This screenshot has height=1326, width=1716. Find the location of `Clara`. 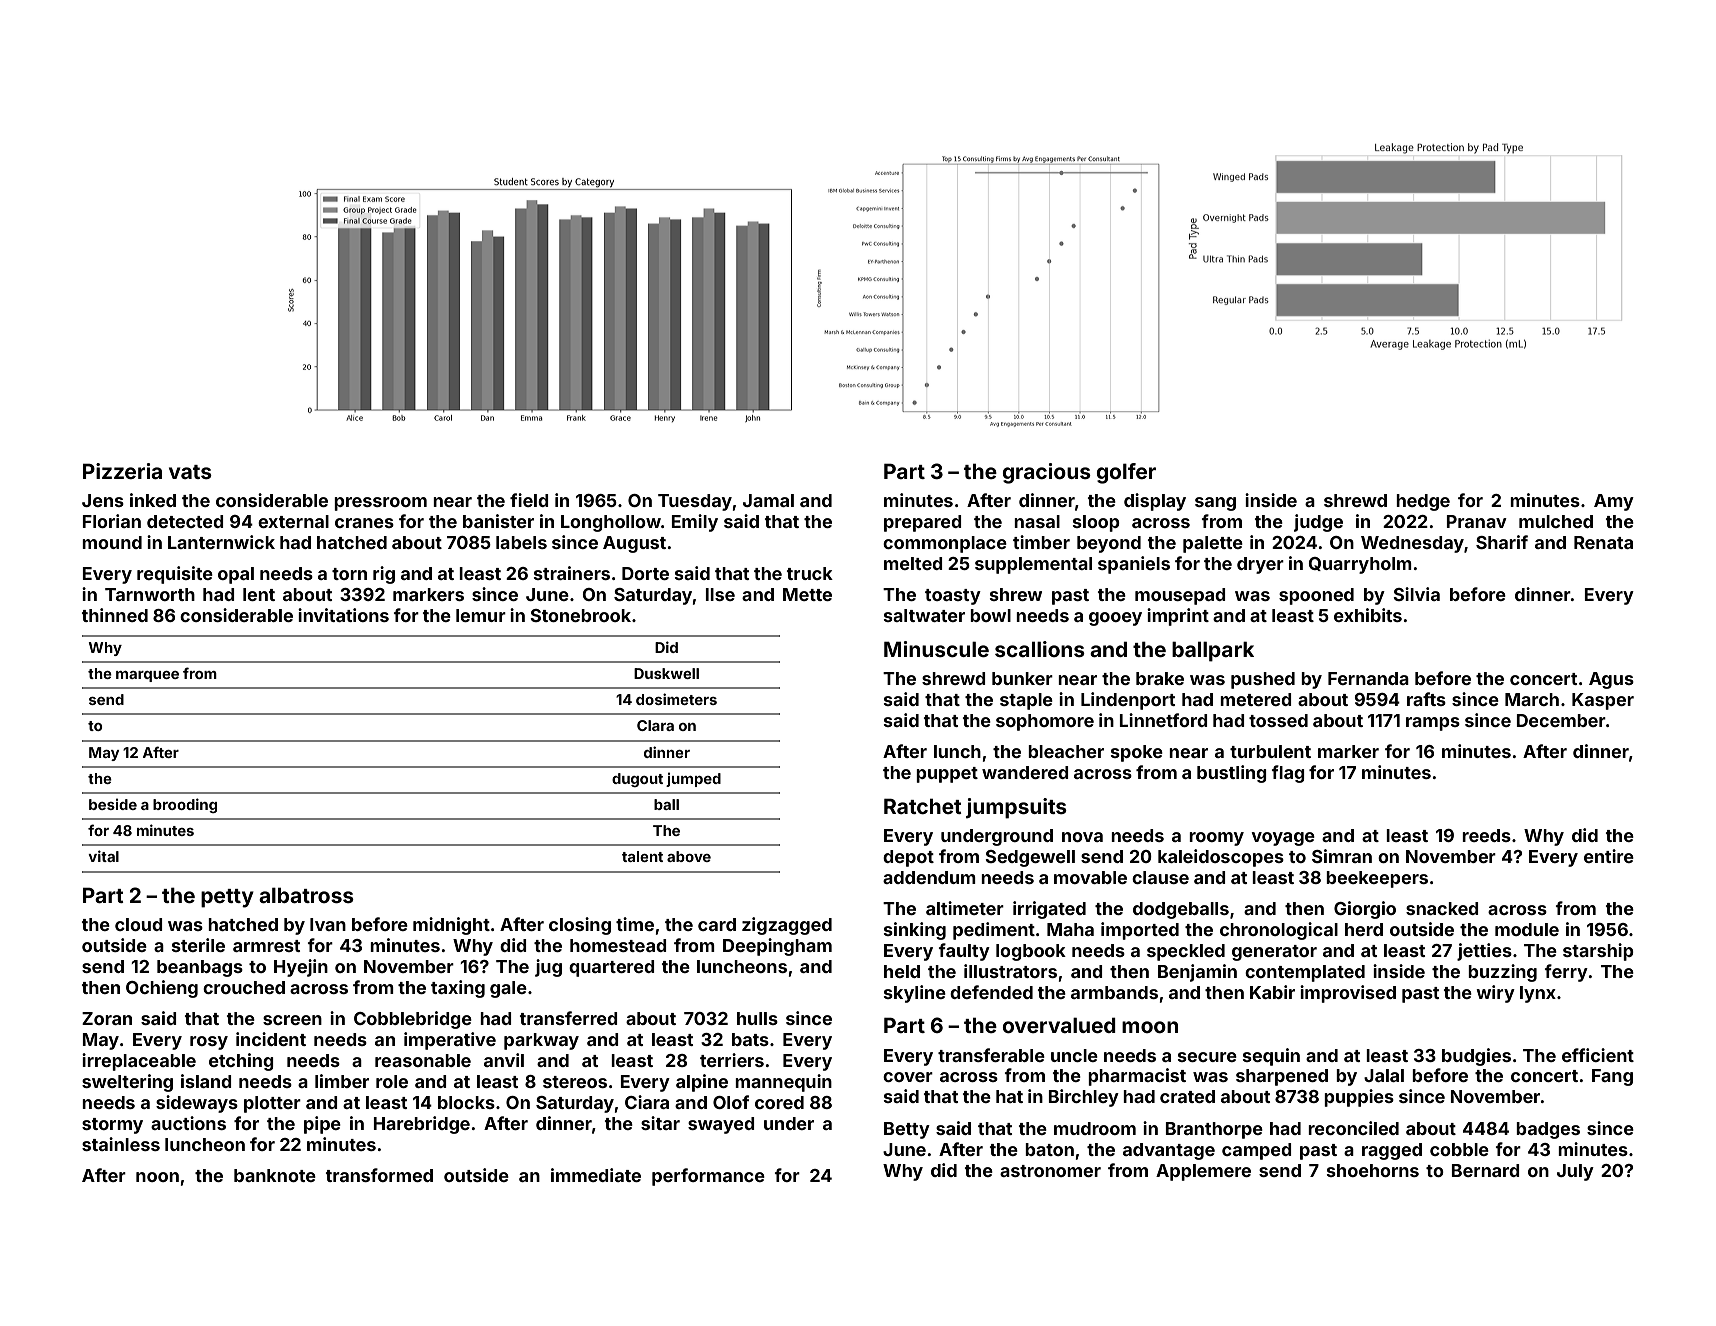

Clara is located at coordinates (655, 725).
